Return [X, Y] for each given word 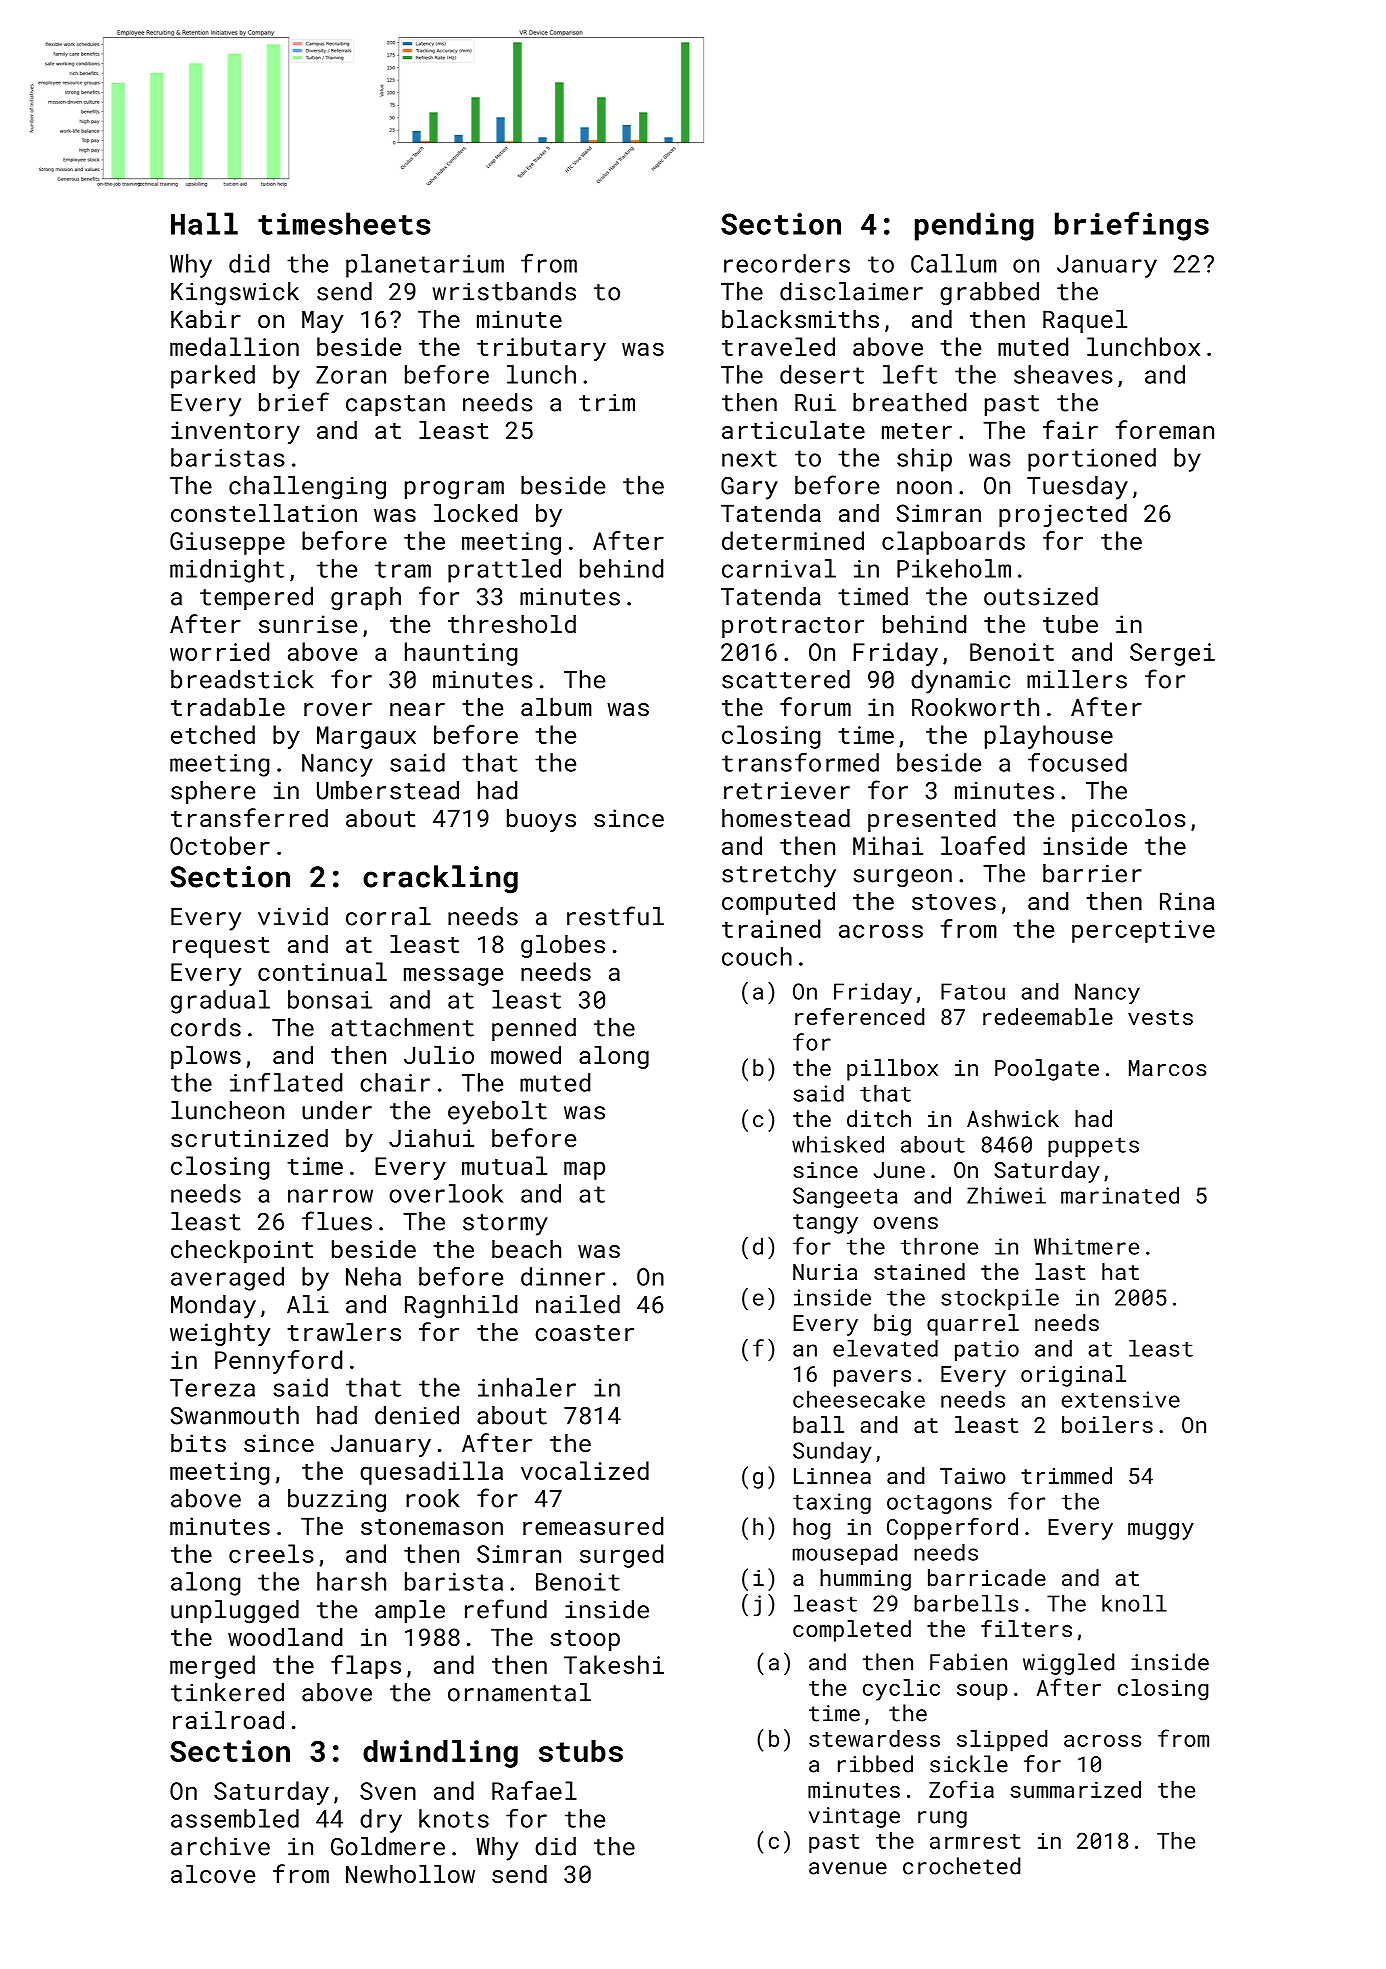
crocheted [961, 1866]
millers [1077, 679]
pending [974, 226]
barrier [1092, 873]
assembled [235, 1818]
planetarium [425, 266]
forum [815, 706]
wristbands [504, 291]
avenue [848, 1868]
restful [615, 916]
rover [338, 709]
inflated [286, 1082]
